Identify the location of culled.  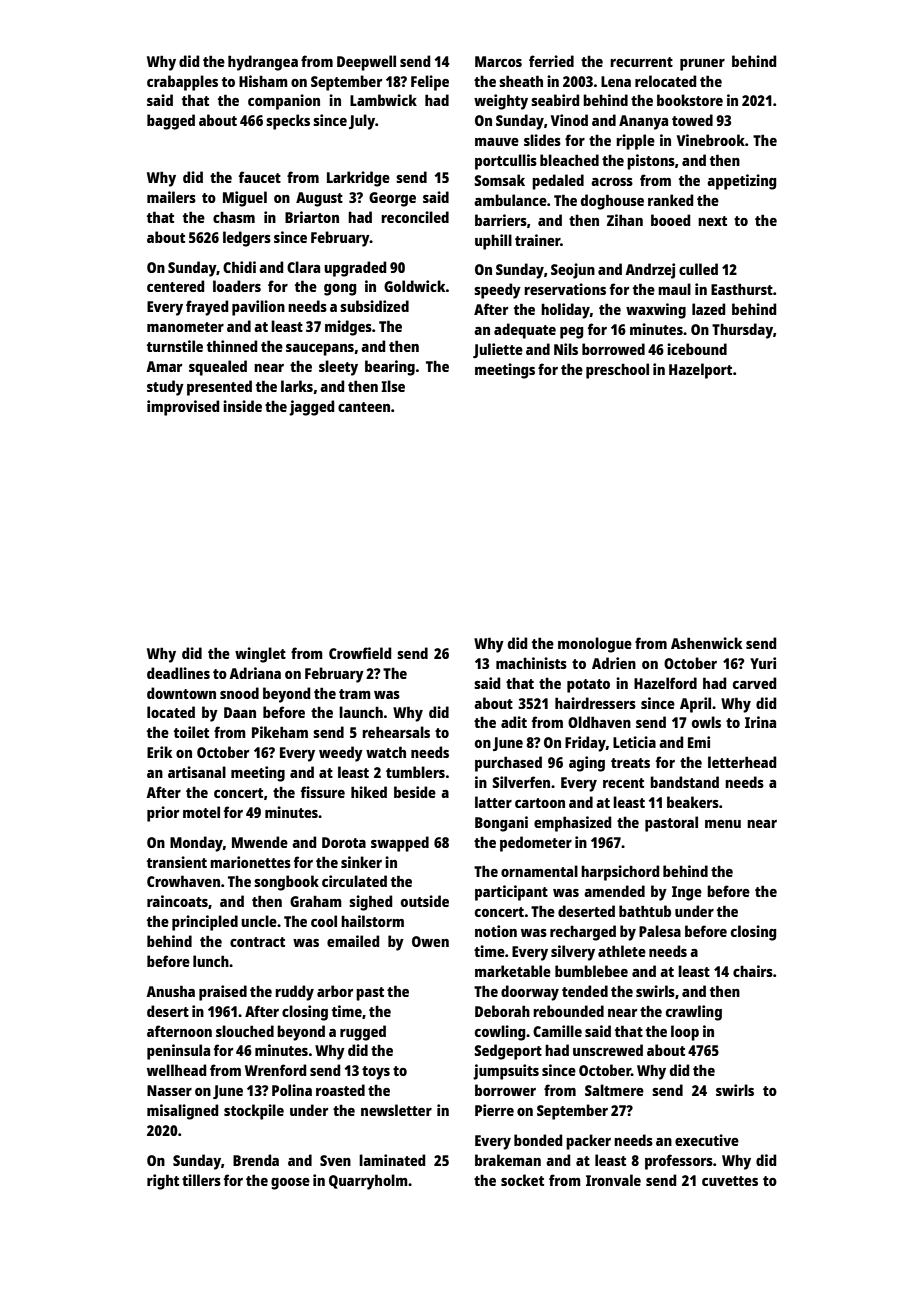
(698, 269).
